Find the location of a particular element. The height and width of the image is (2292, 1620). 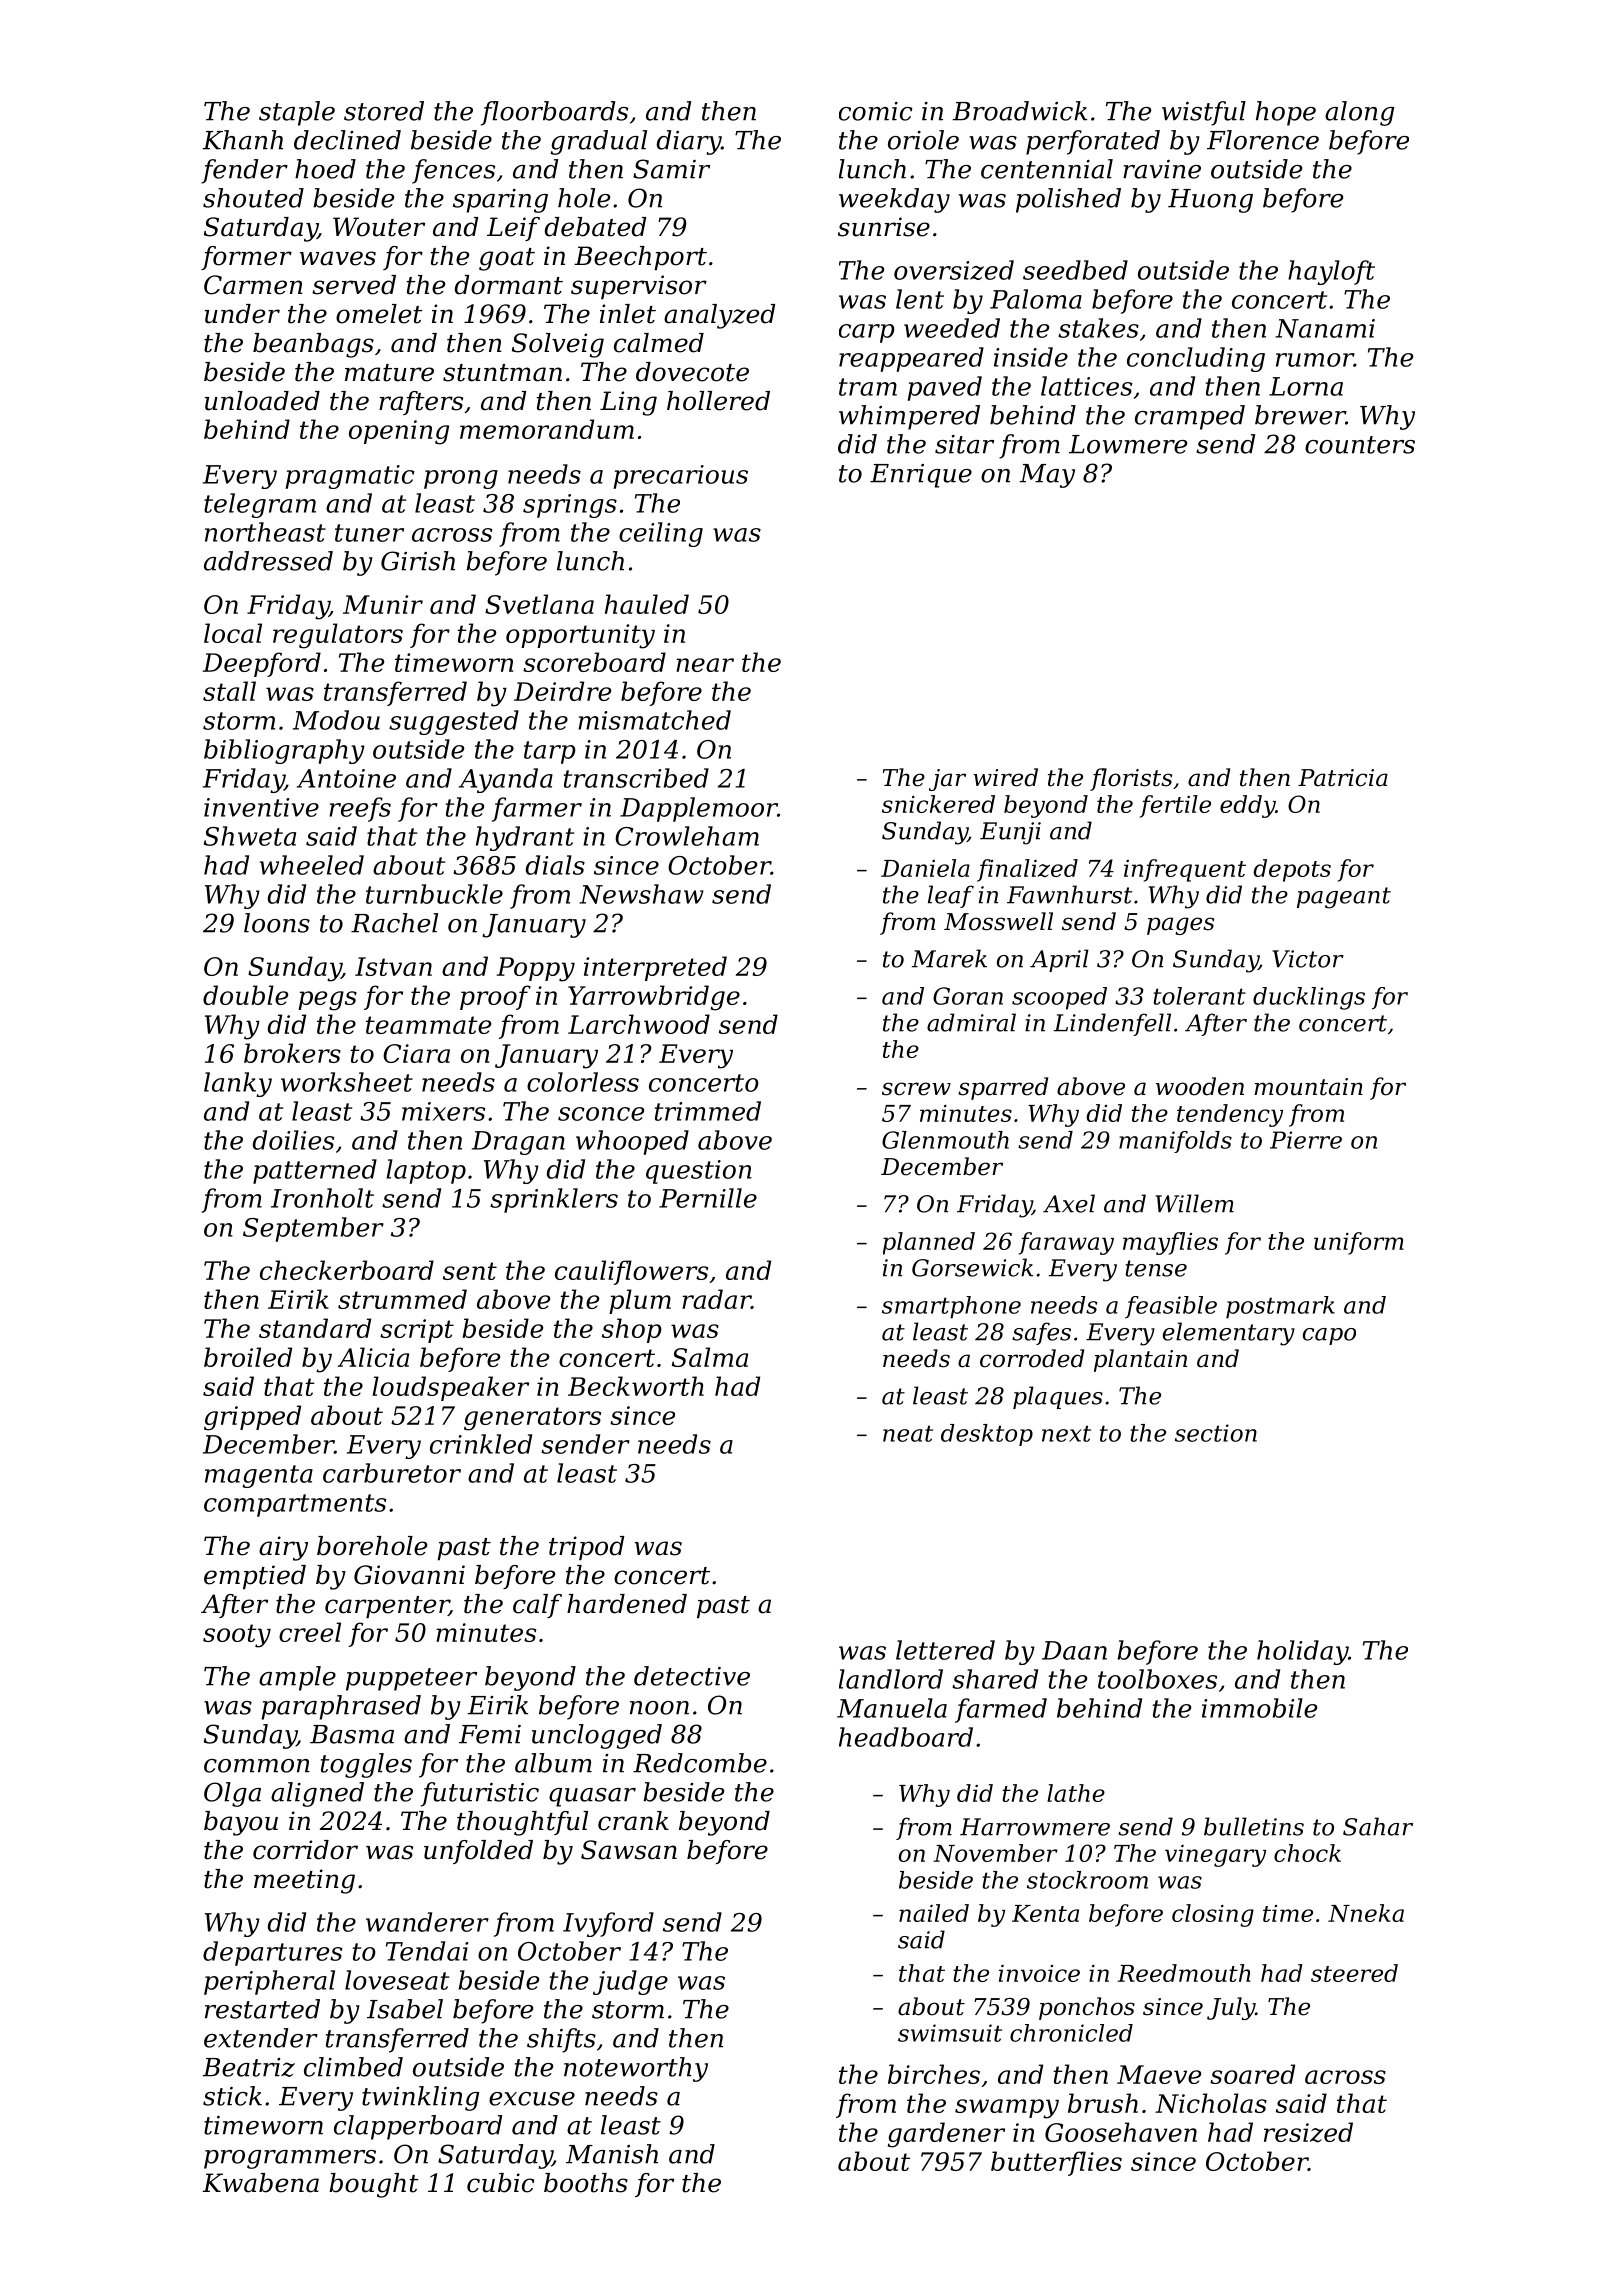

Nneka is located at coordinates (1366, 1913).
